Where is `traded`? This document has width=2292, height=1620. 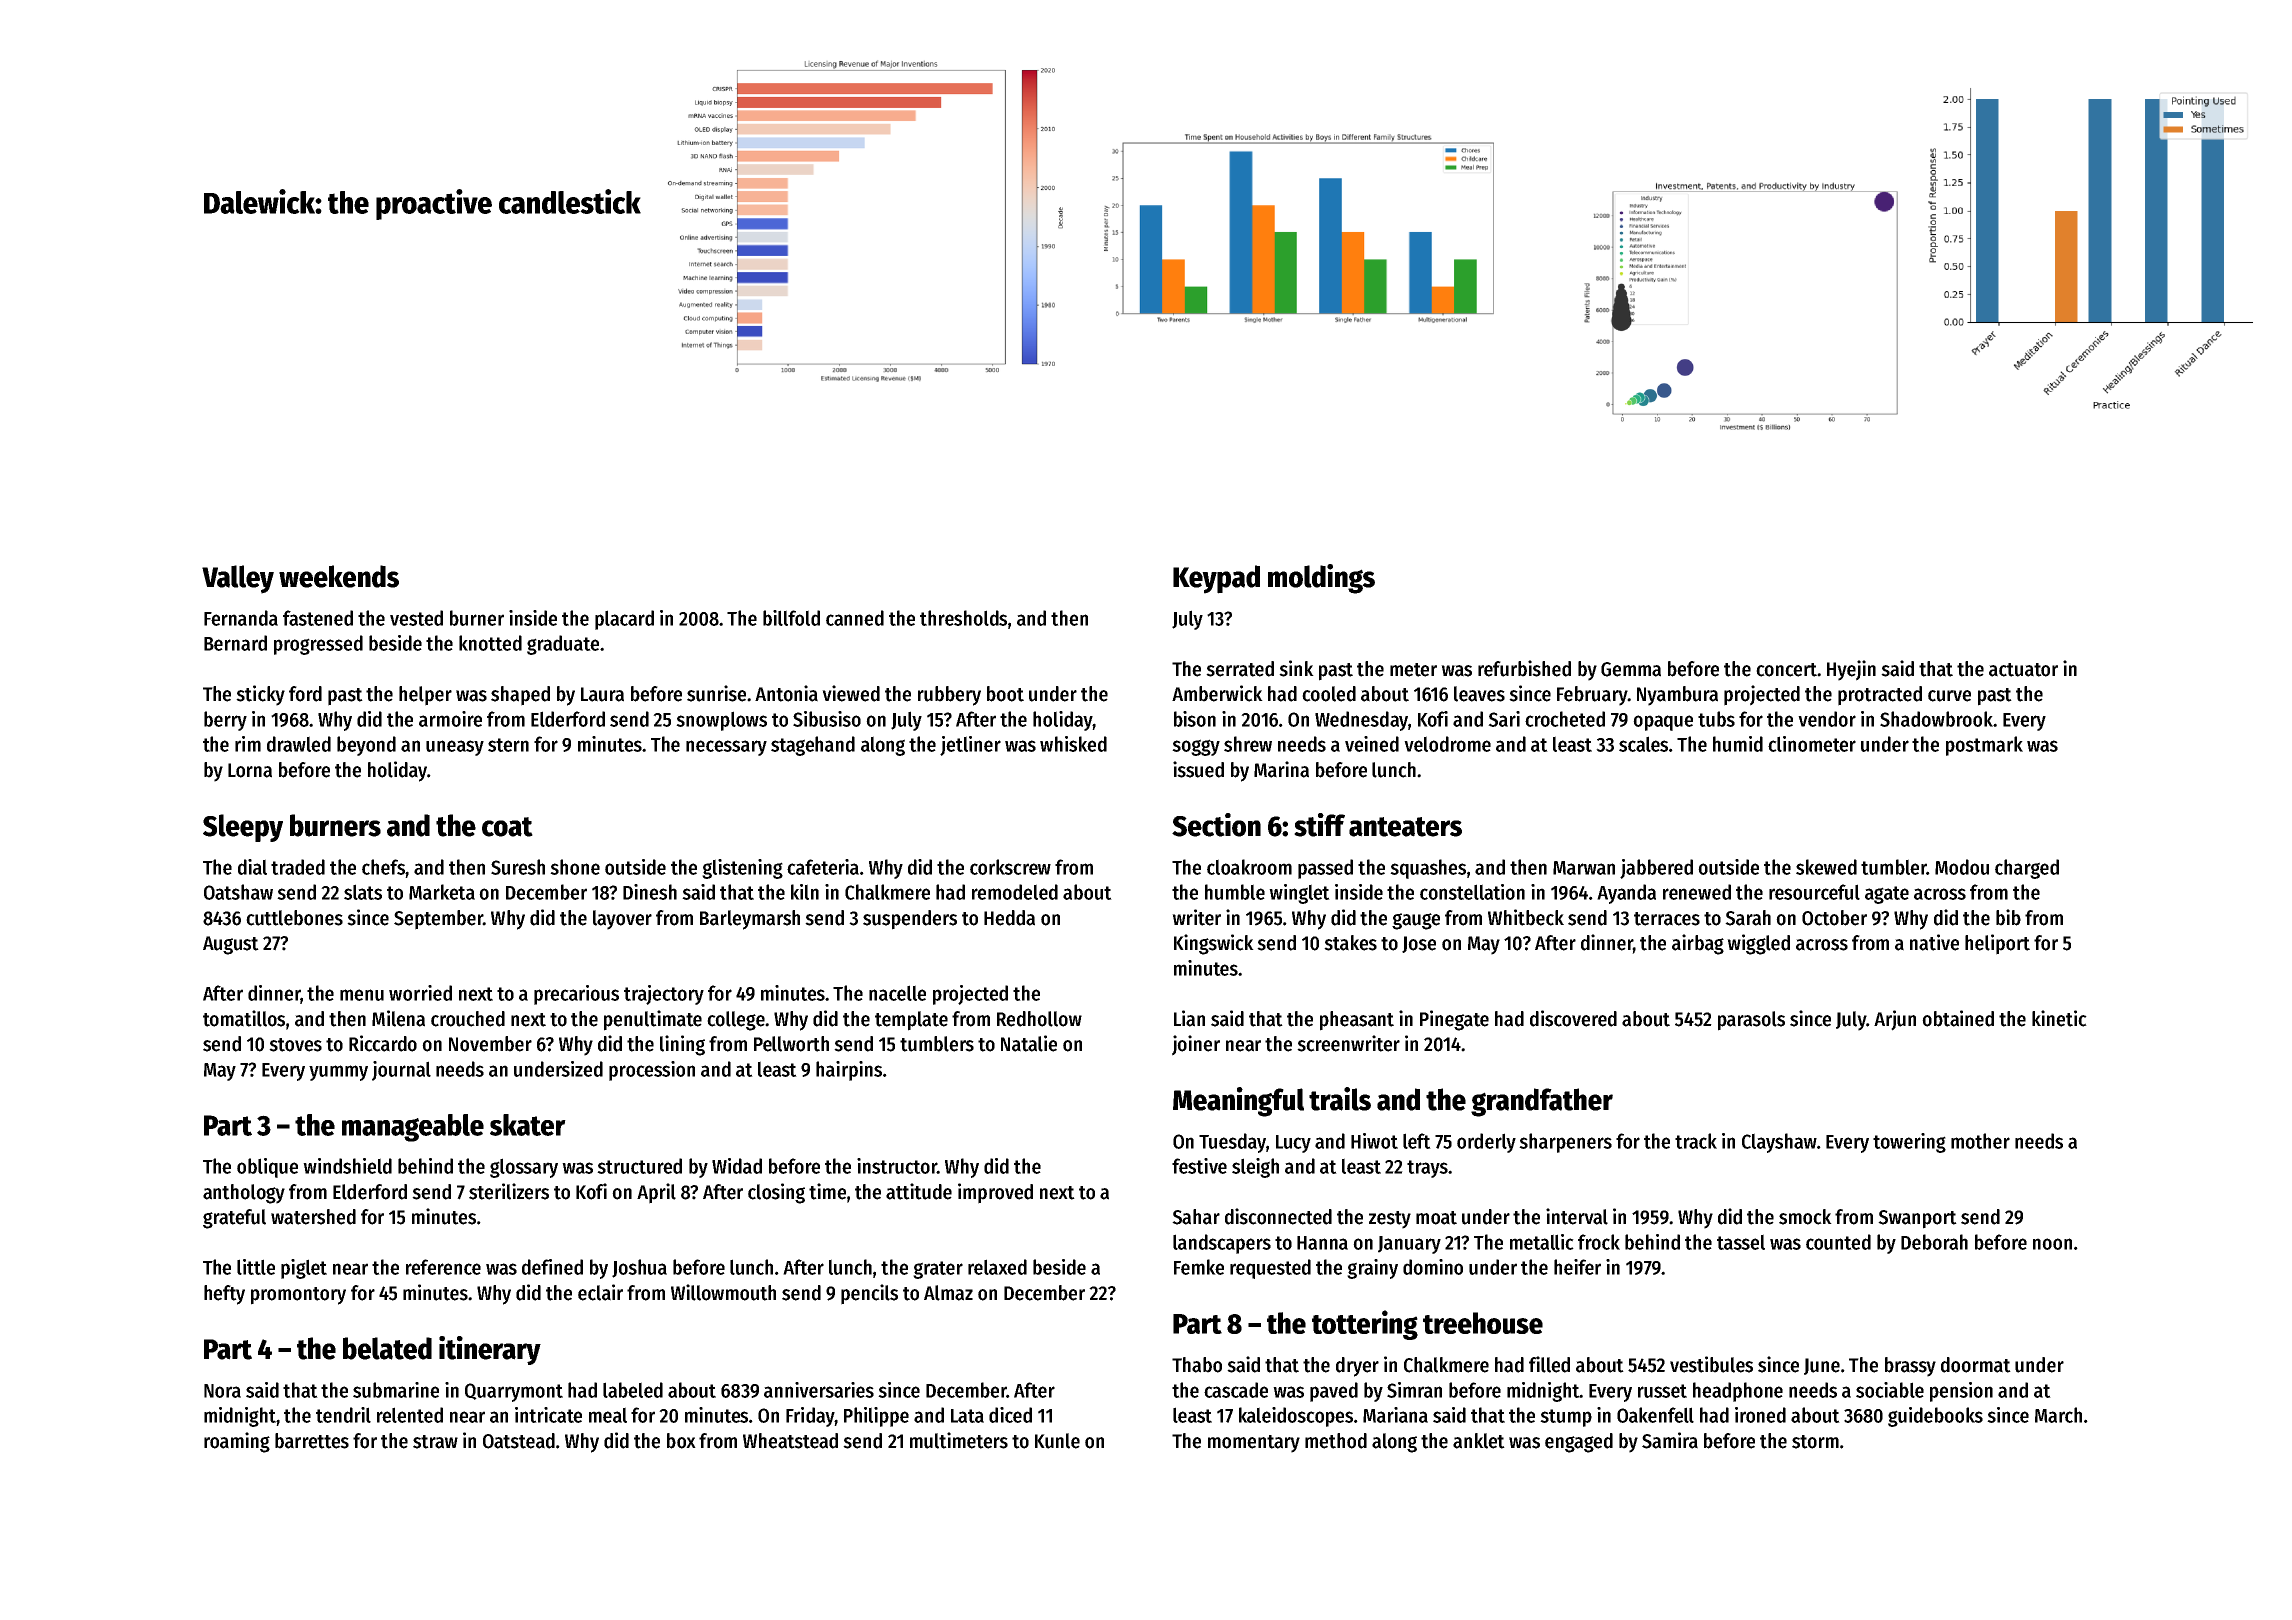 traded is located at coordinates (298, 867).
